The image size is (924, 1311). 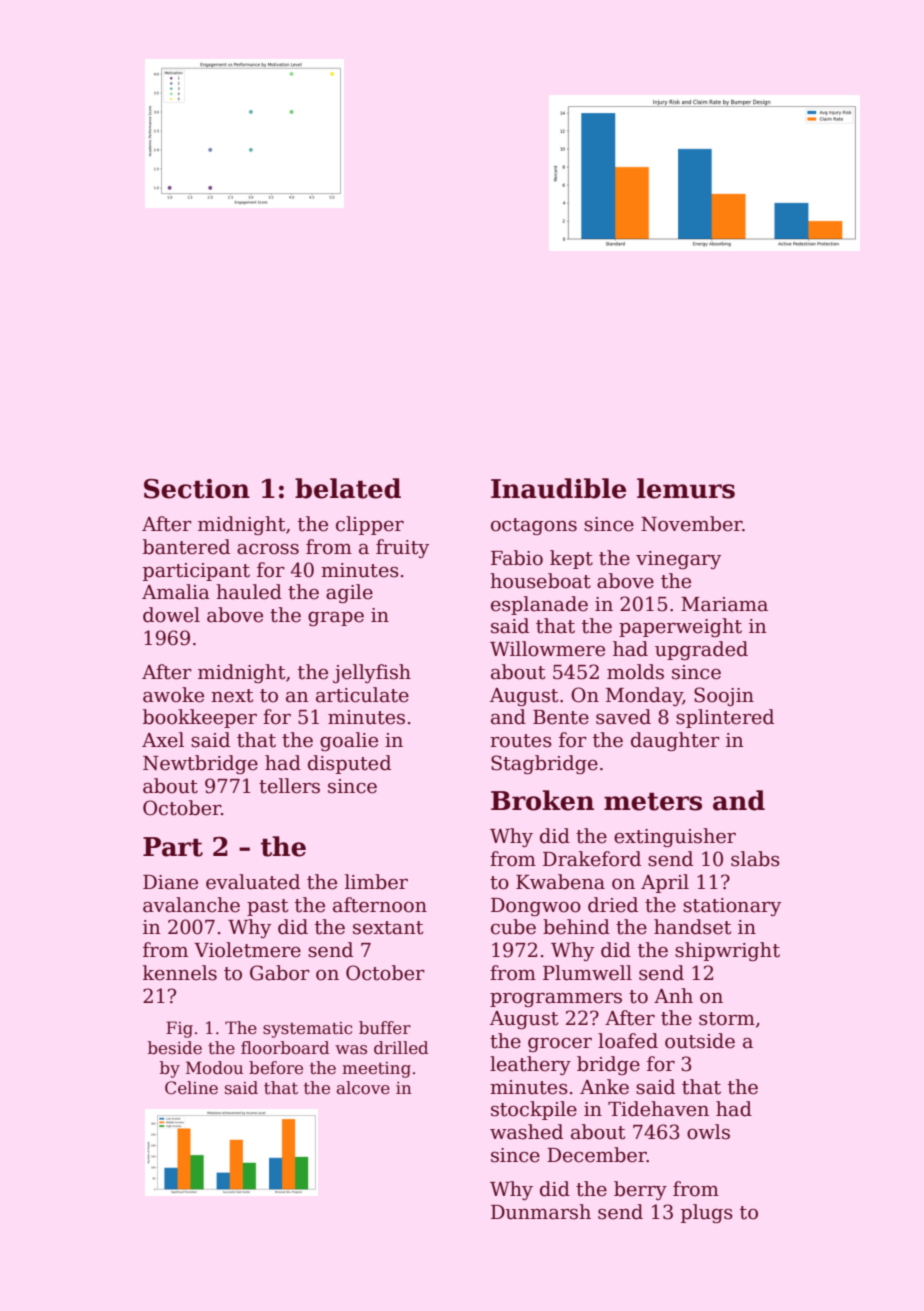 What do you see at coordinates (197, 489) in the document?
I see `Section` at bounding box center [197, 489].
